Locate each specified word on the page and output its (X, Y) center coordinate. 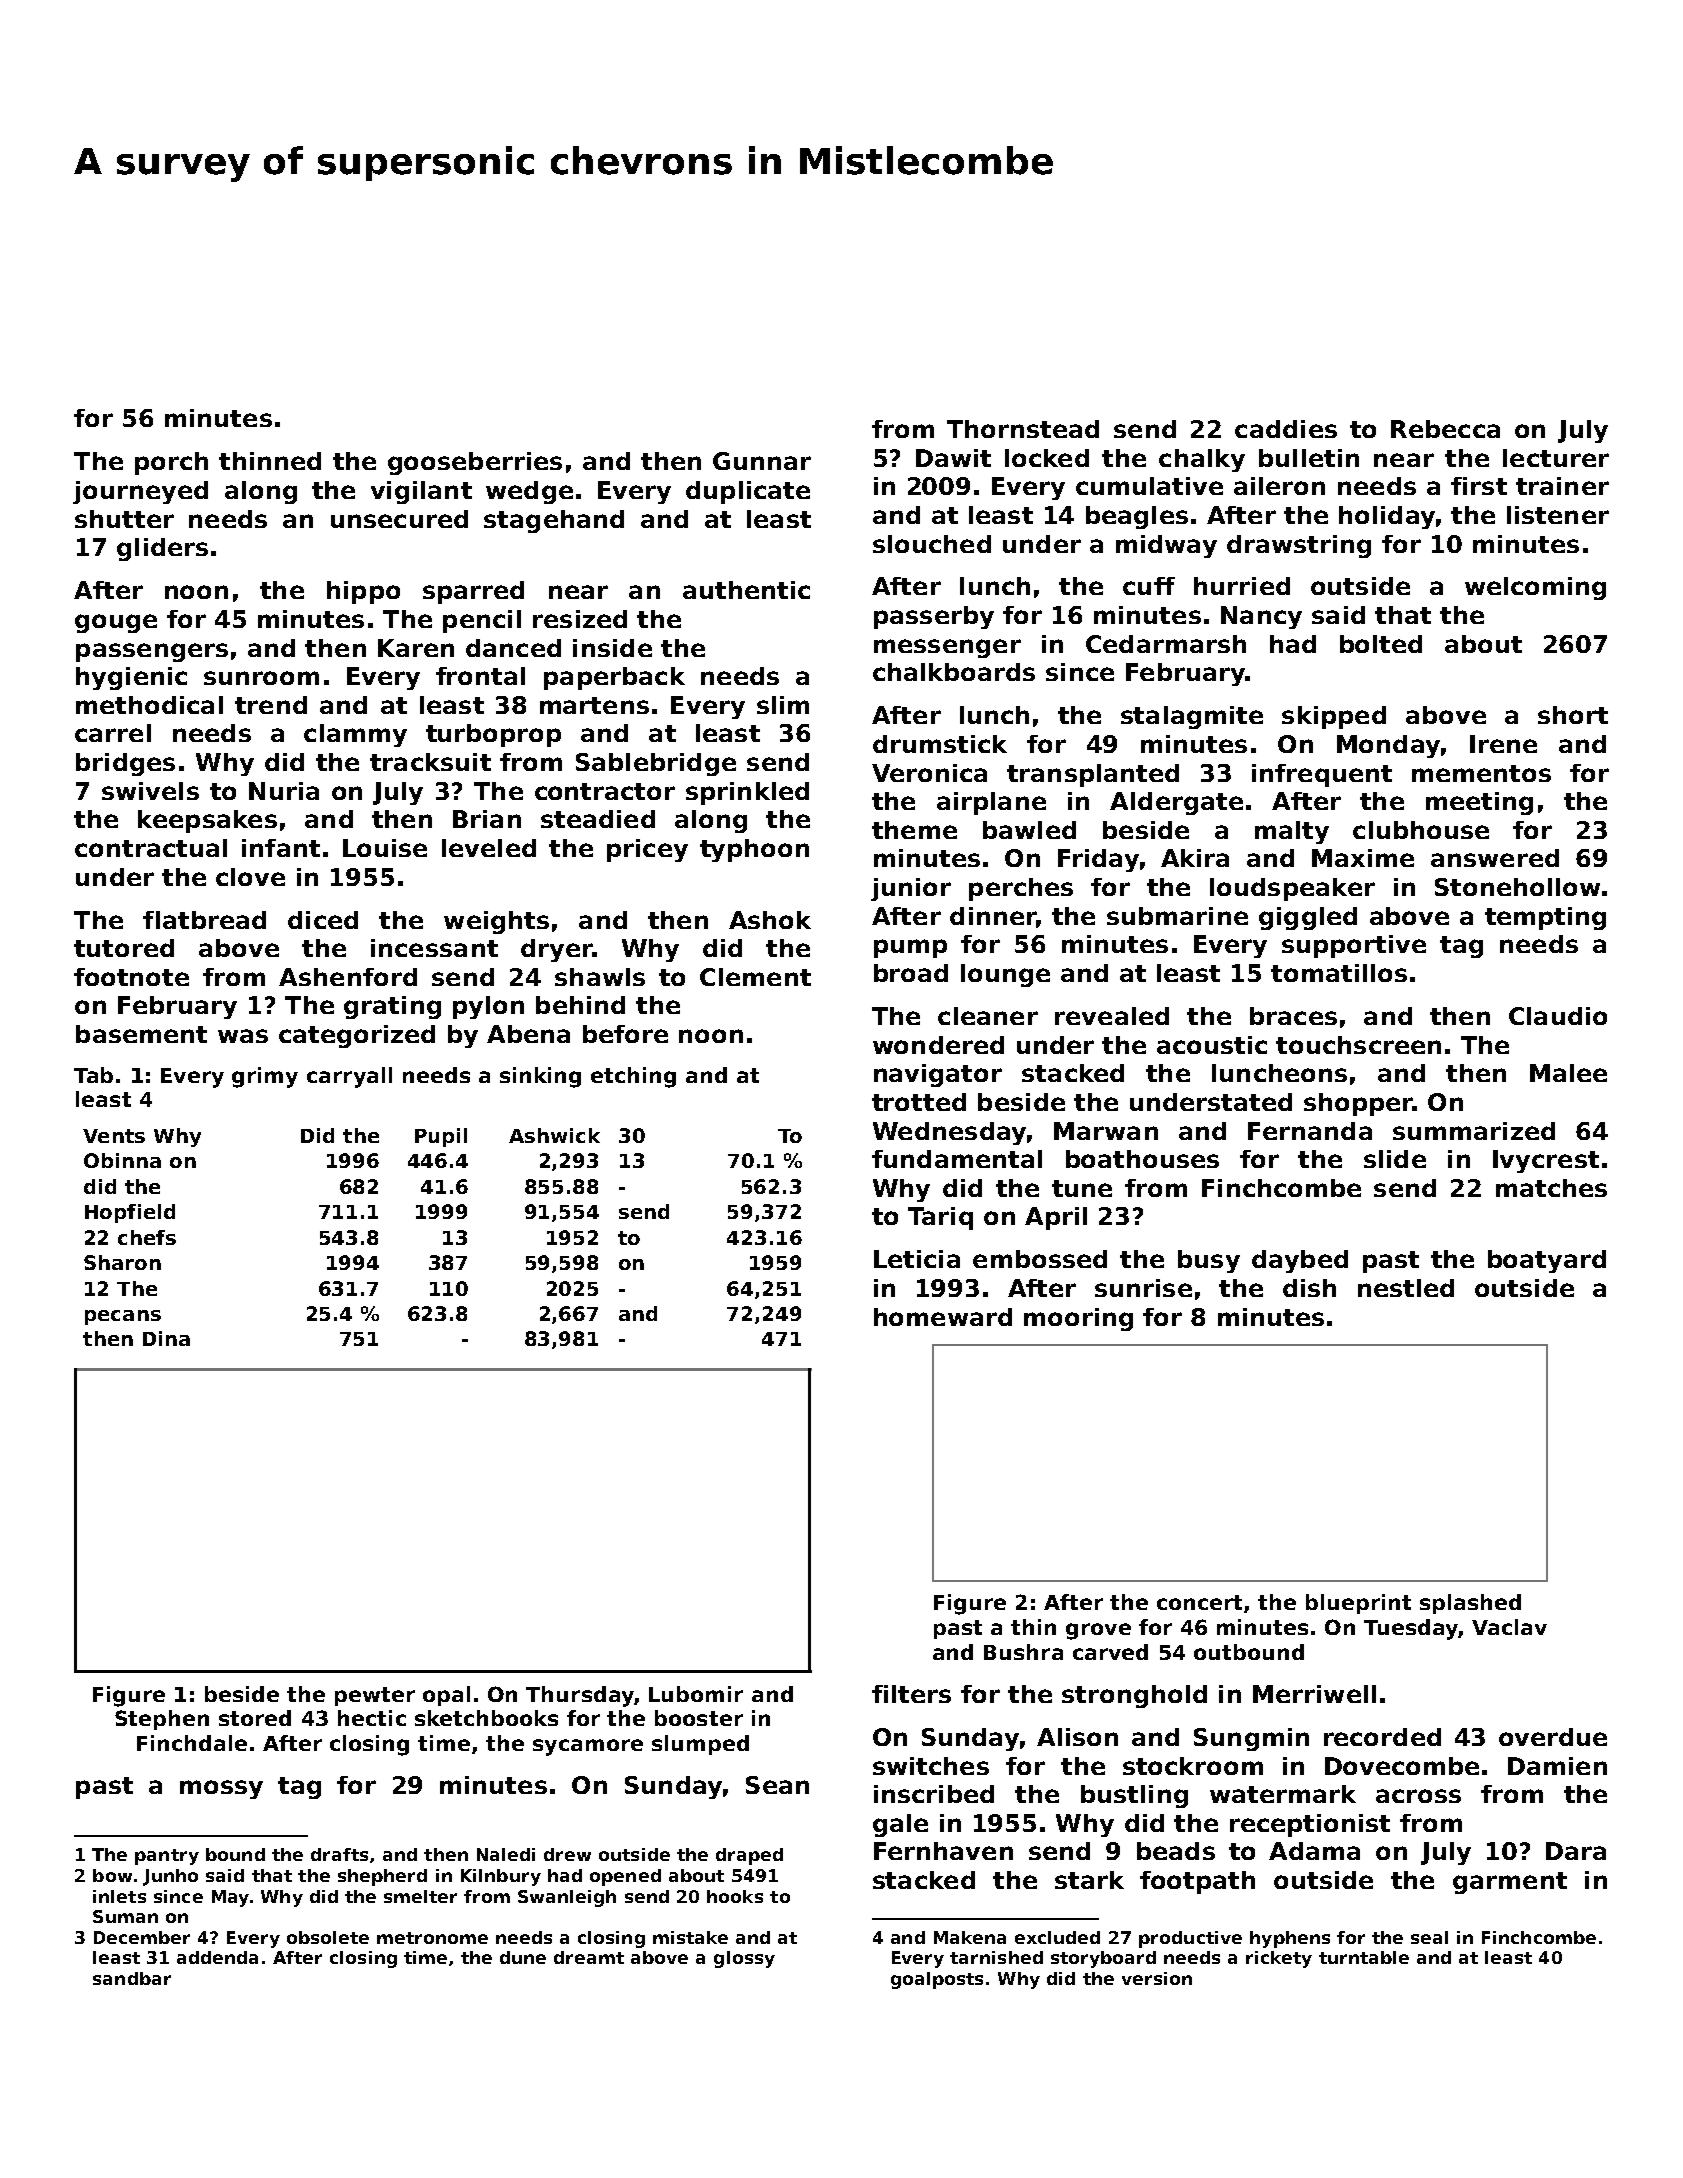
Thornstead (1023, 429)
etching (633, 1077)
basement (141, 1034)
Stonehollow (1517, 887)
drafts (339, 1854)
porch (171, 463)
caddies (1286, 429)
